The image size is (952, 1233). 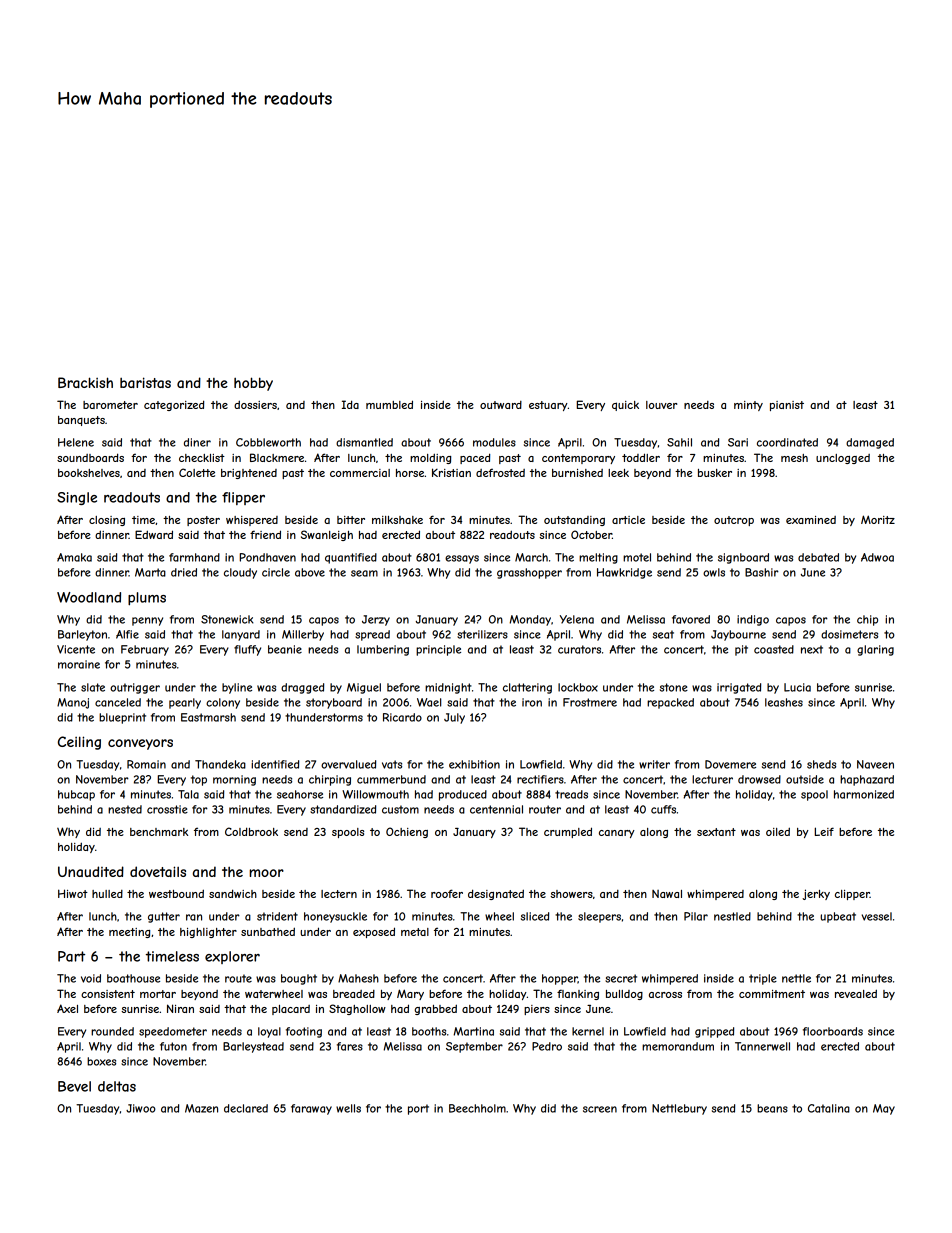 What do you see at coordinates (101, 1061) in the screenshot?
I see `boxes` at bounding box center [101, 1061].
